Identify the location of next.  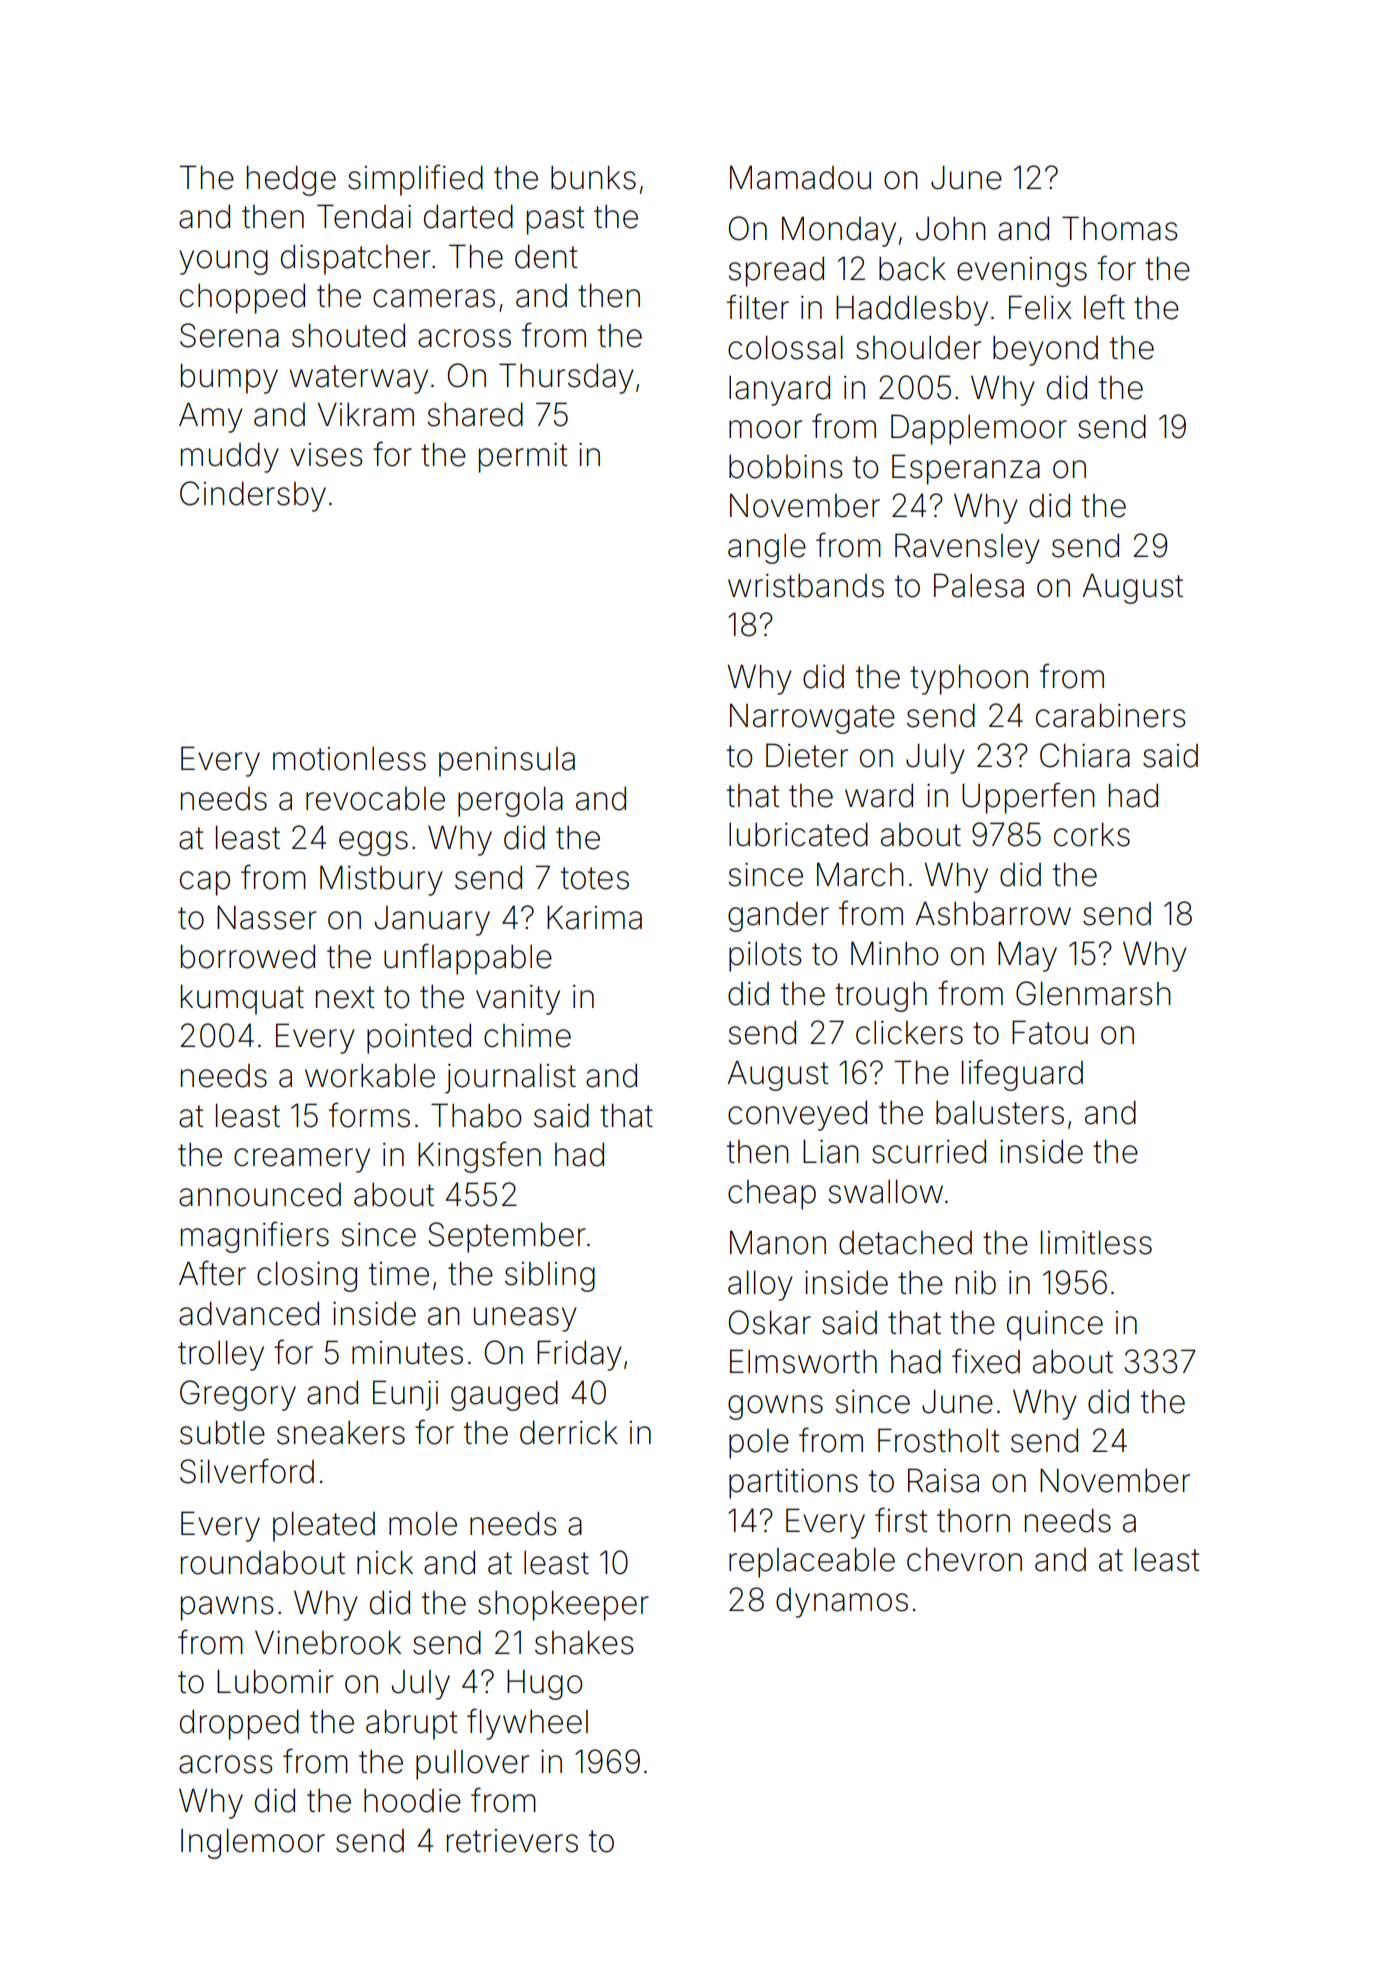
(345, 997).
